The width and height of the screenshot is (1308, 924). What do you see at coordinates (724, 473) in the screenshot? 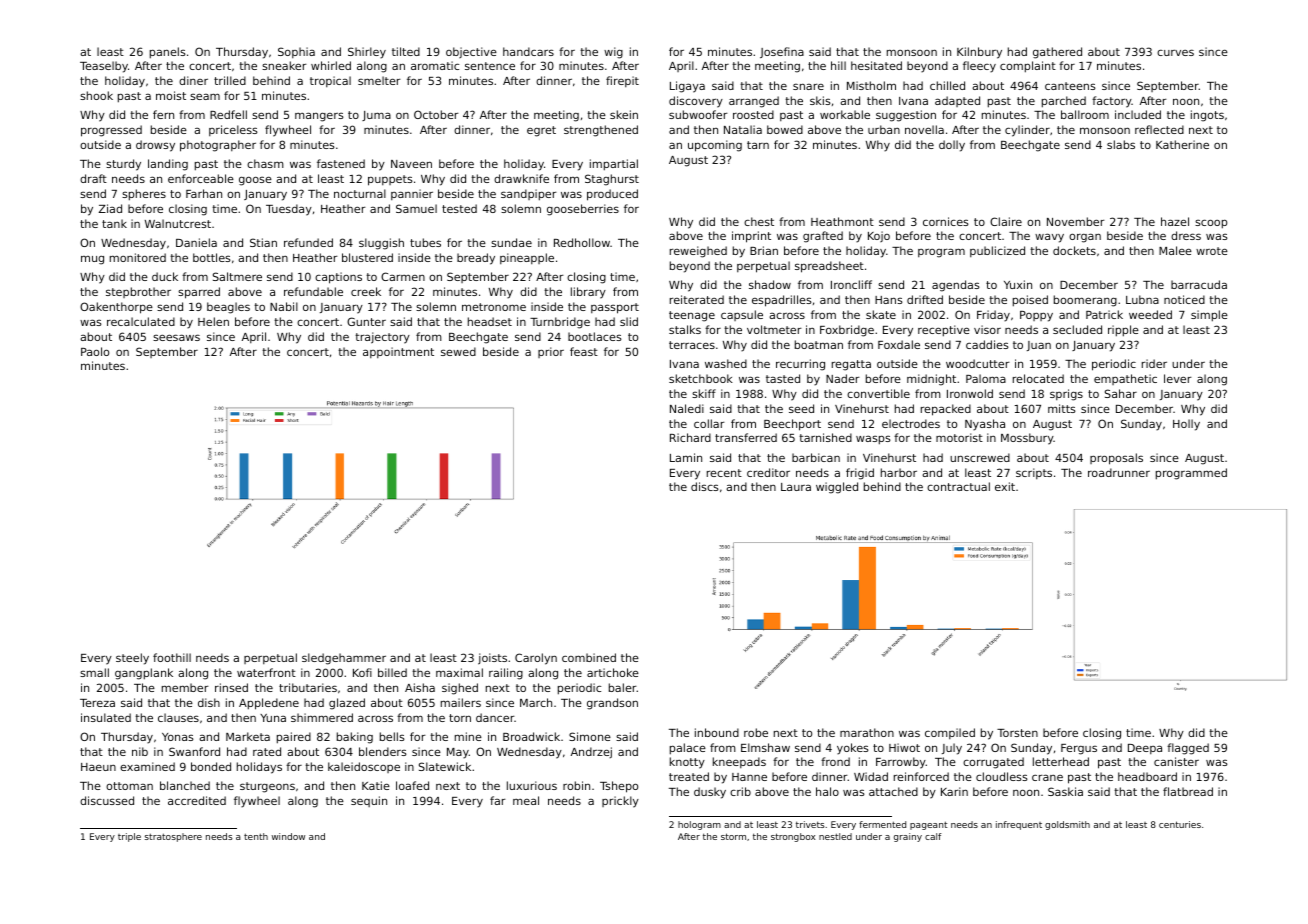
I see `recent` at bounding box center [724, 473].
